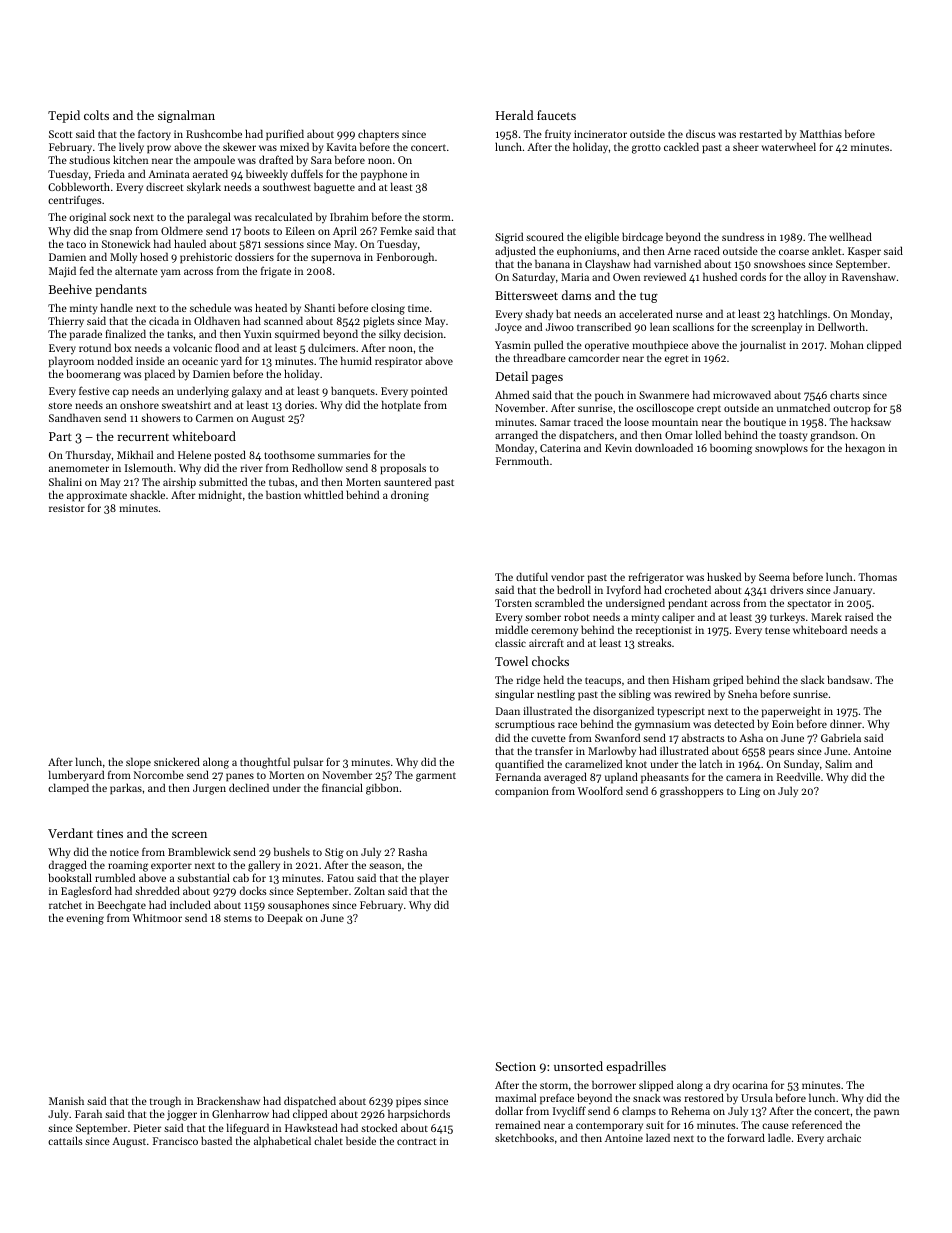 The height and width of the screenshot is (1233, 952). What do you see at coordinates (378, 135) in the screenshot?
I see `chapters` at bounding box center [378, 135].
